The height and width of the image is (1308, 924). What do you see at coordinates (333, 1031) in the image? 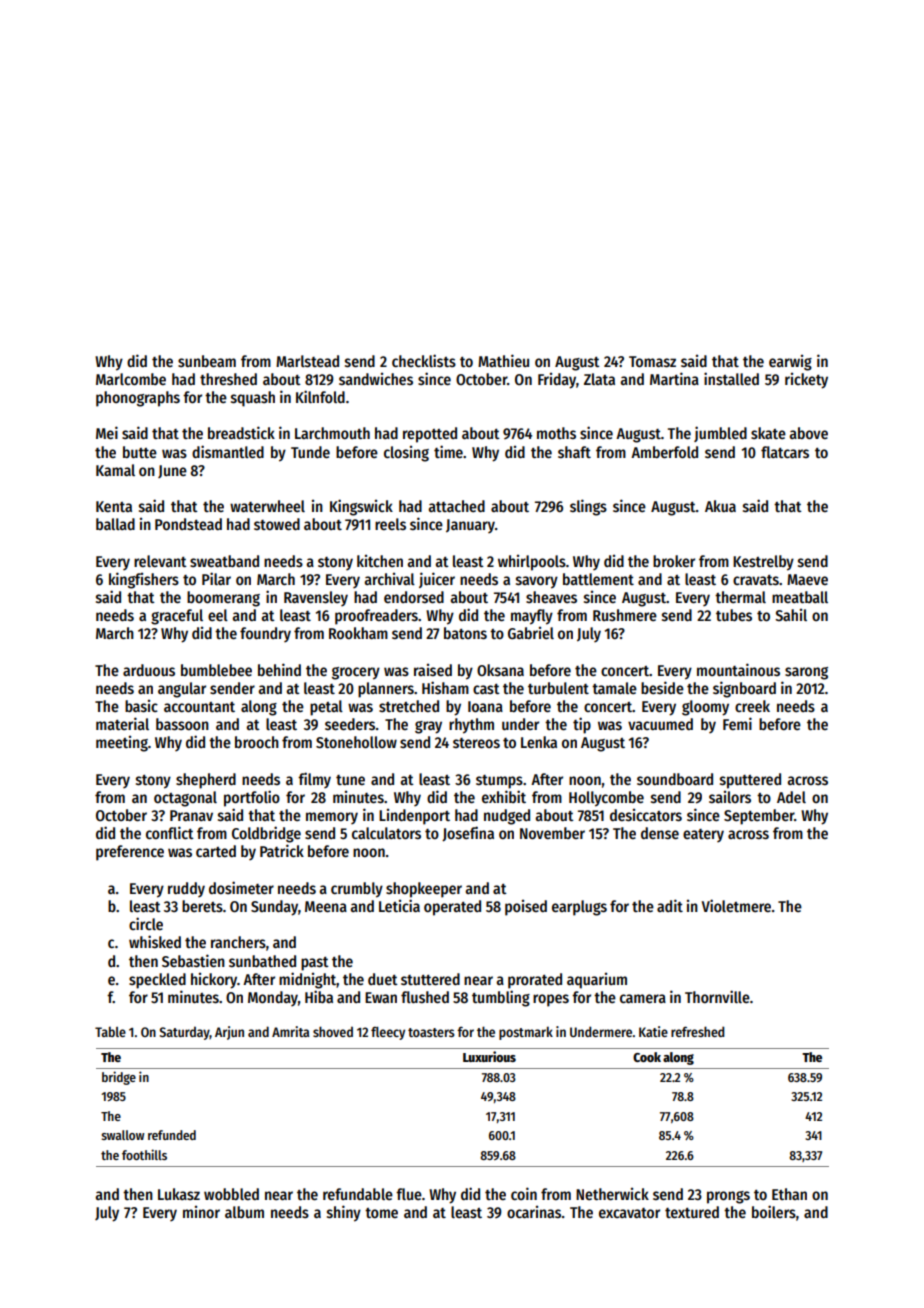
I see `shoved` at bounding box center [333, 1031].
